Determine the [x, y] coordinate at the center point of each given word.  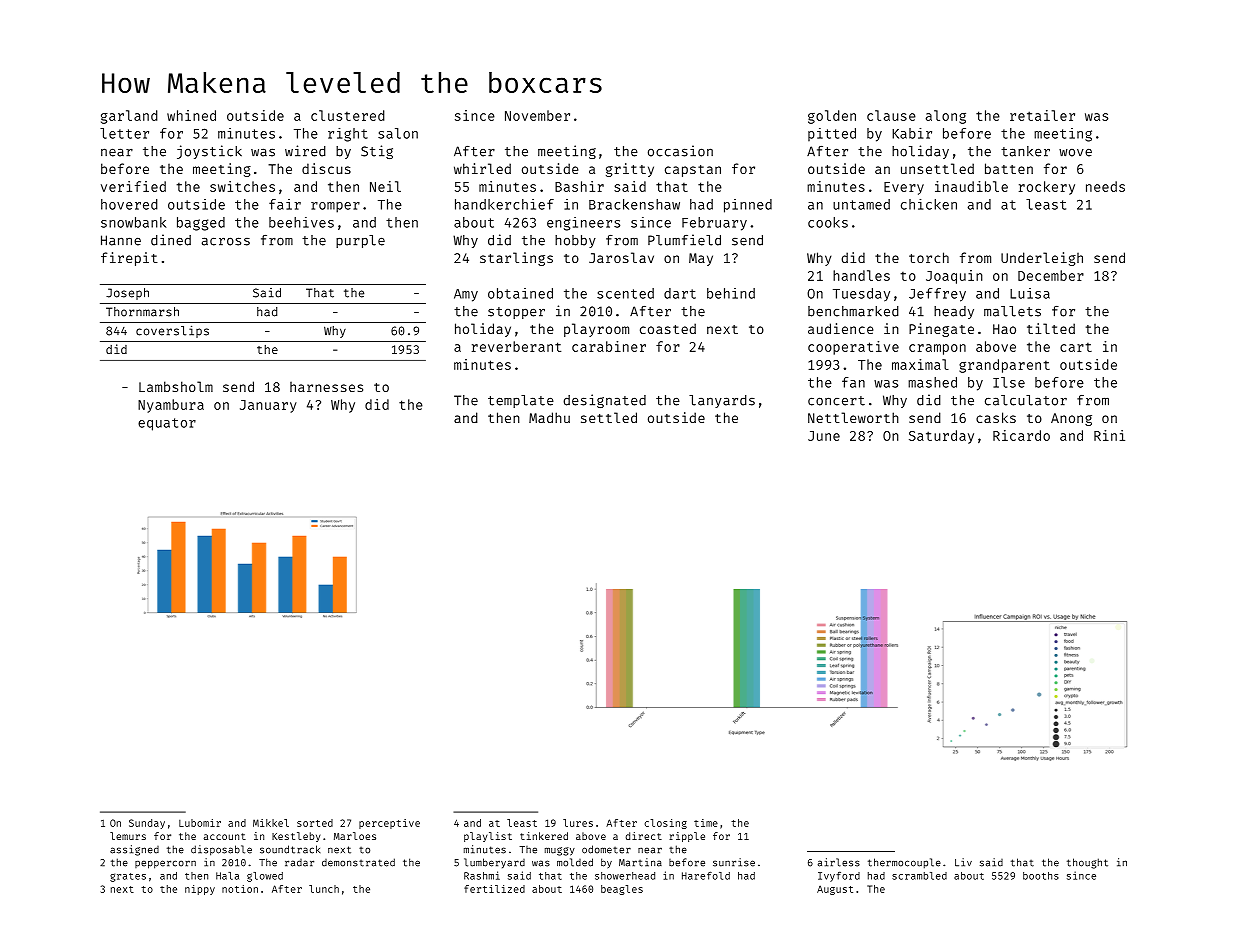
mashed [932, 382]
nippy [200, 890]
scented [625, 293]
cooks [828, 222]
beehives [301, 222]
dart [680, 293]
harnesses [326, 387]
